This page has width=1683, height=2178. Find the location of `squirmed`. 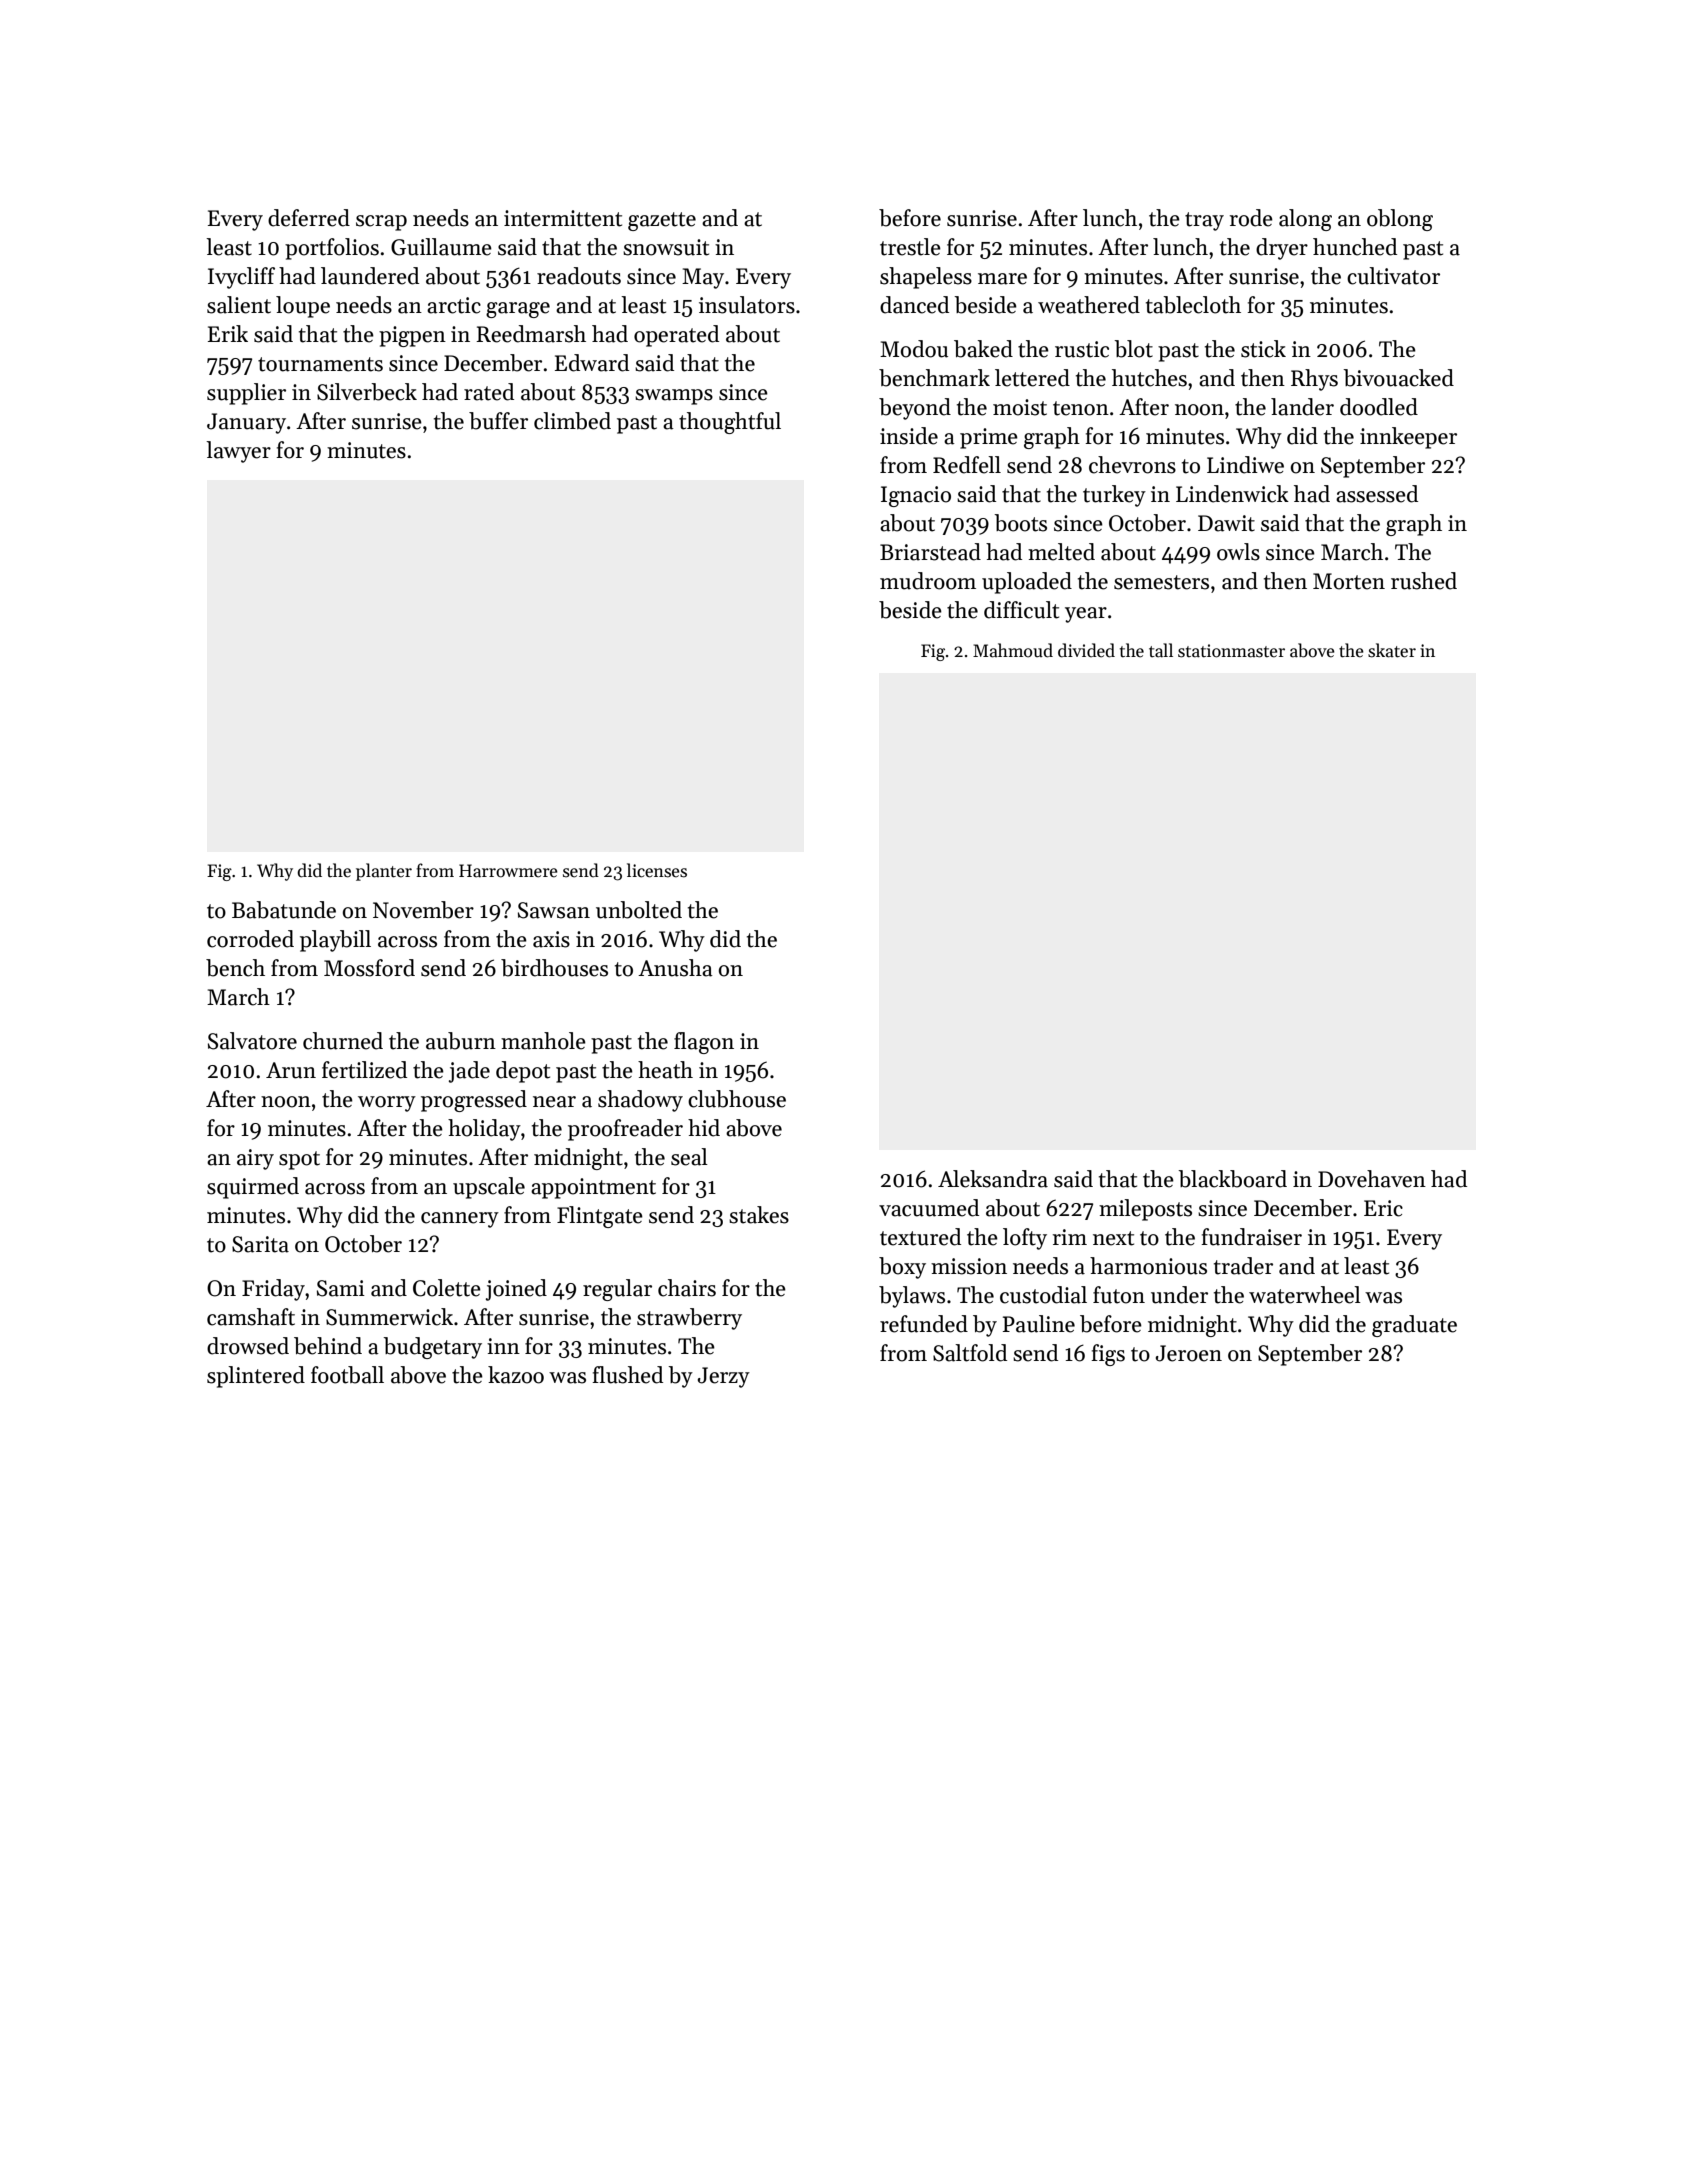

squirmed is located at coordinates (253, 1188).
